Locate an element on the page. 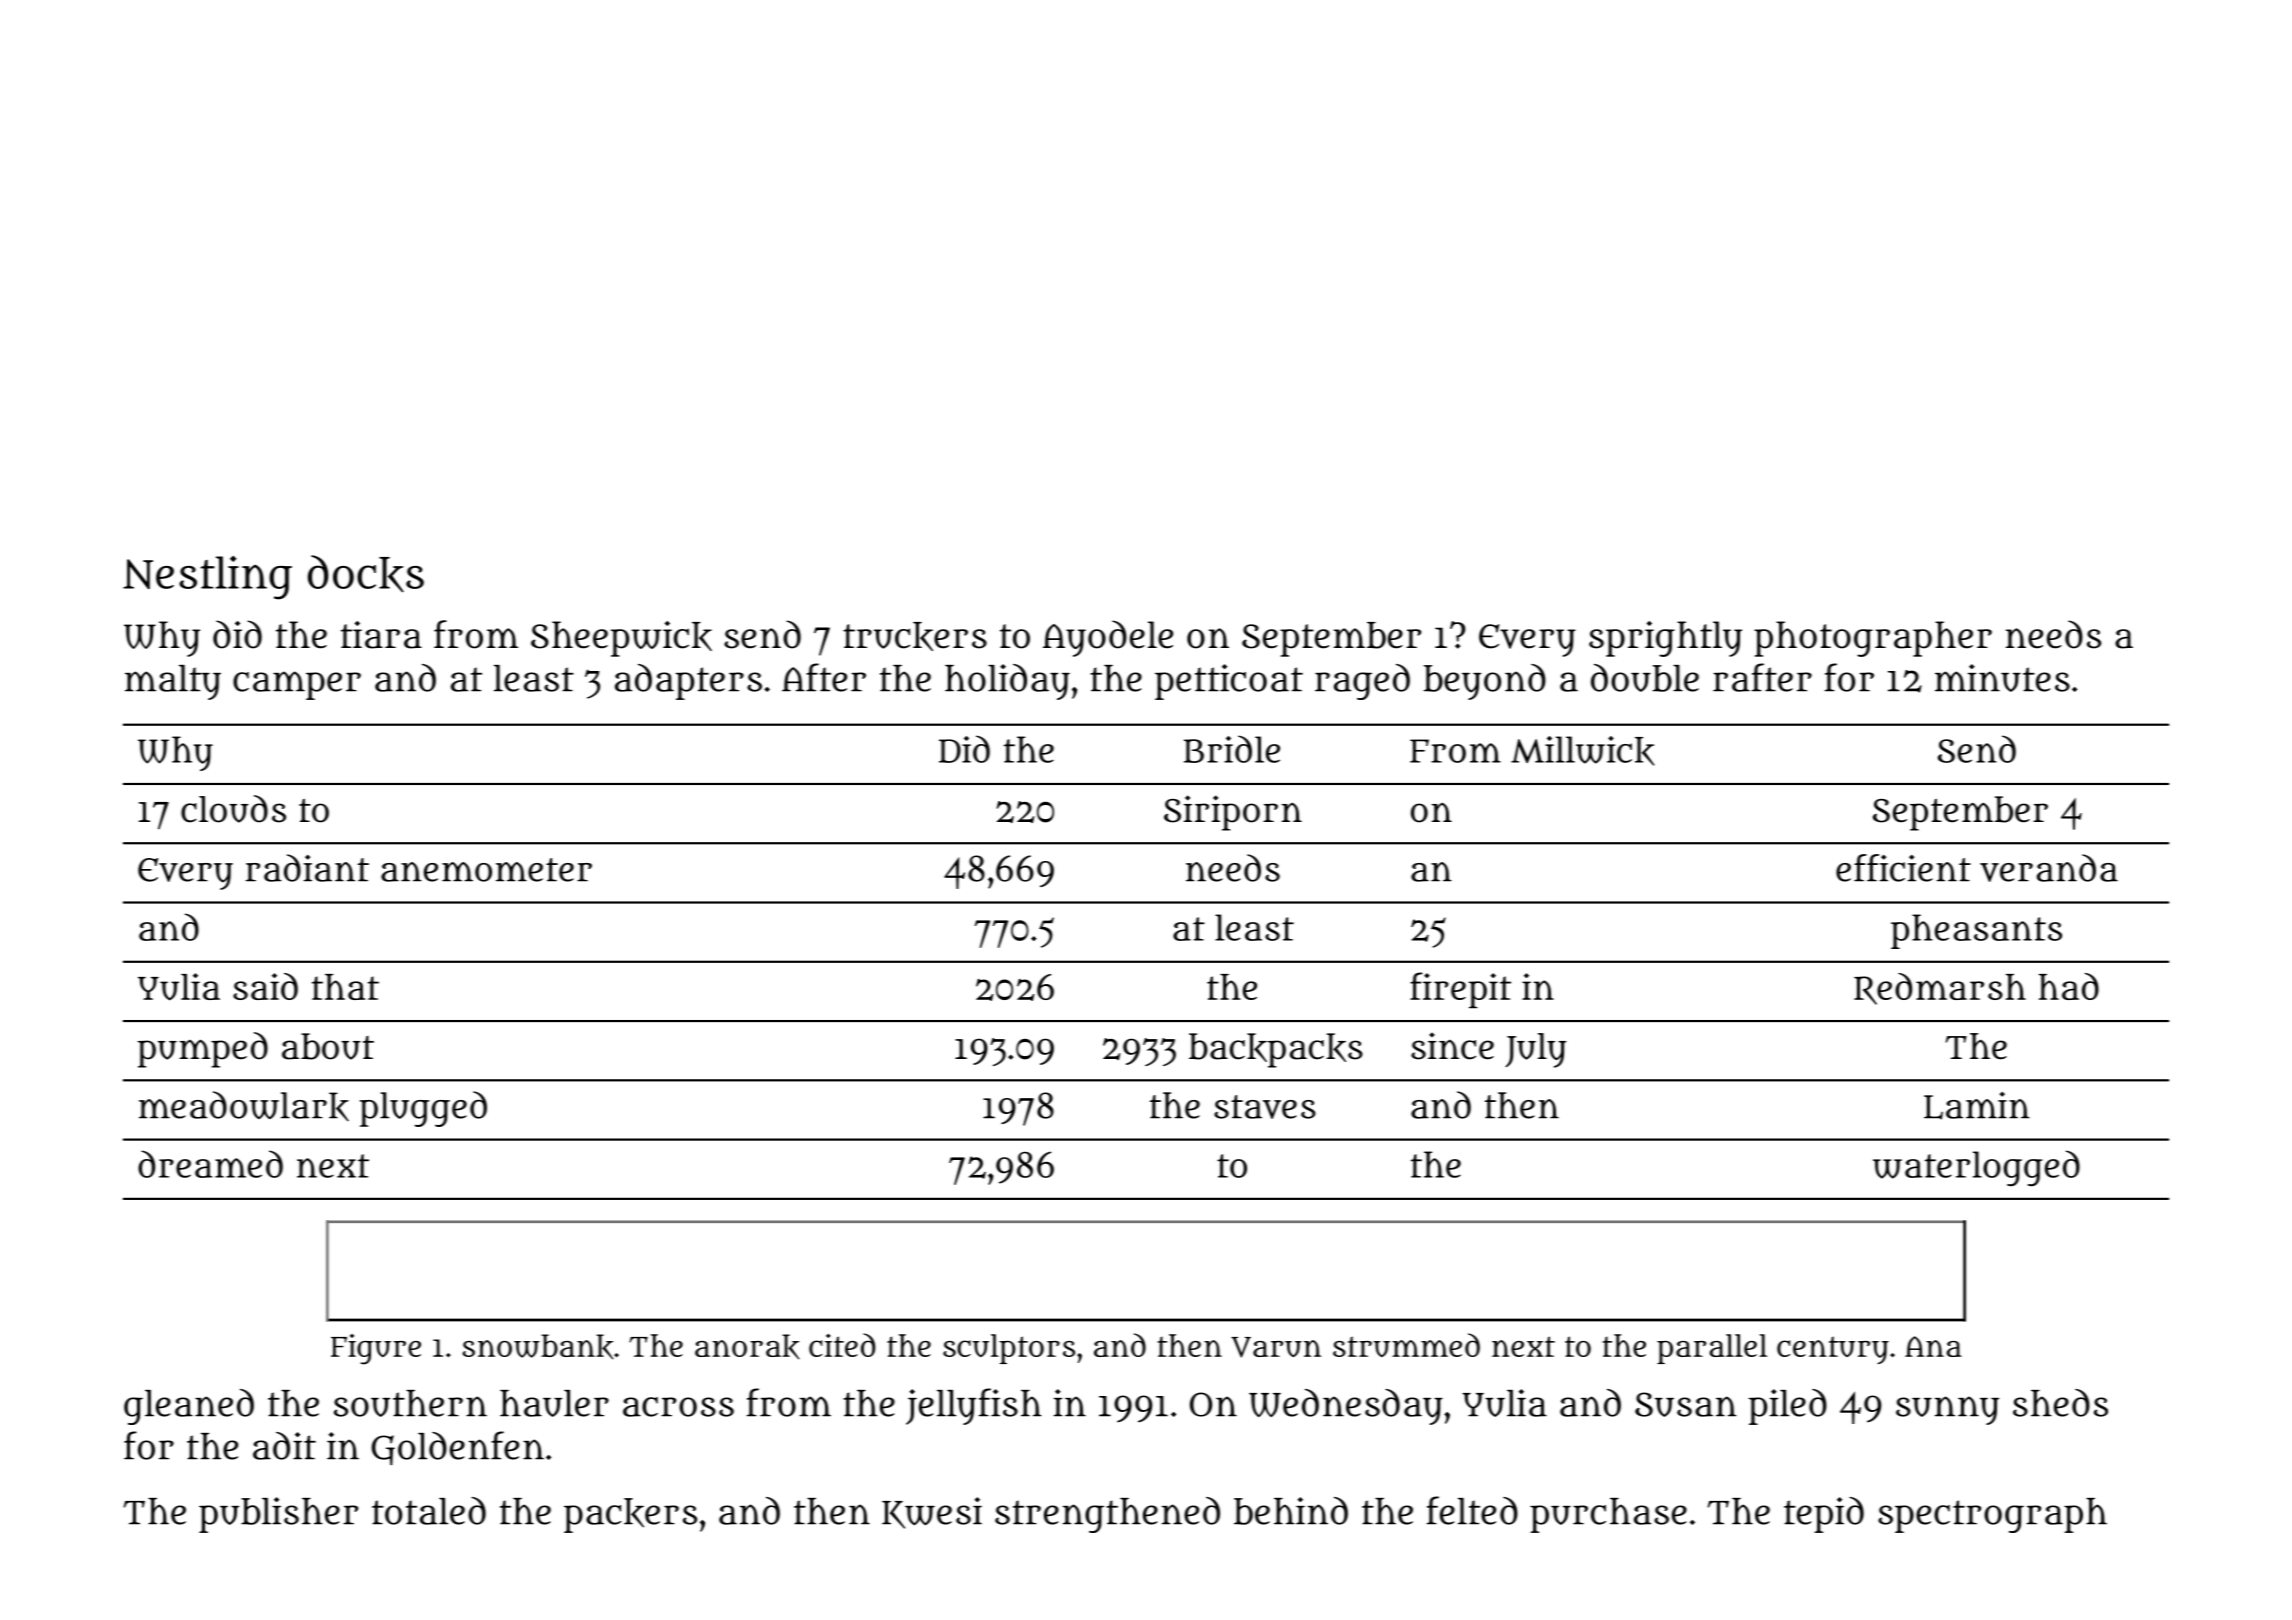 The width and height of the document is (2292, 1620). holiday is located at coordinates (1007, 682).
